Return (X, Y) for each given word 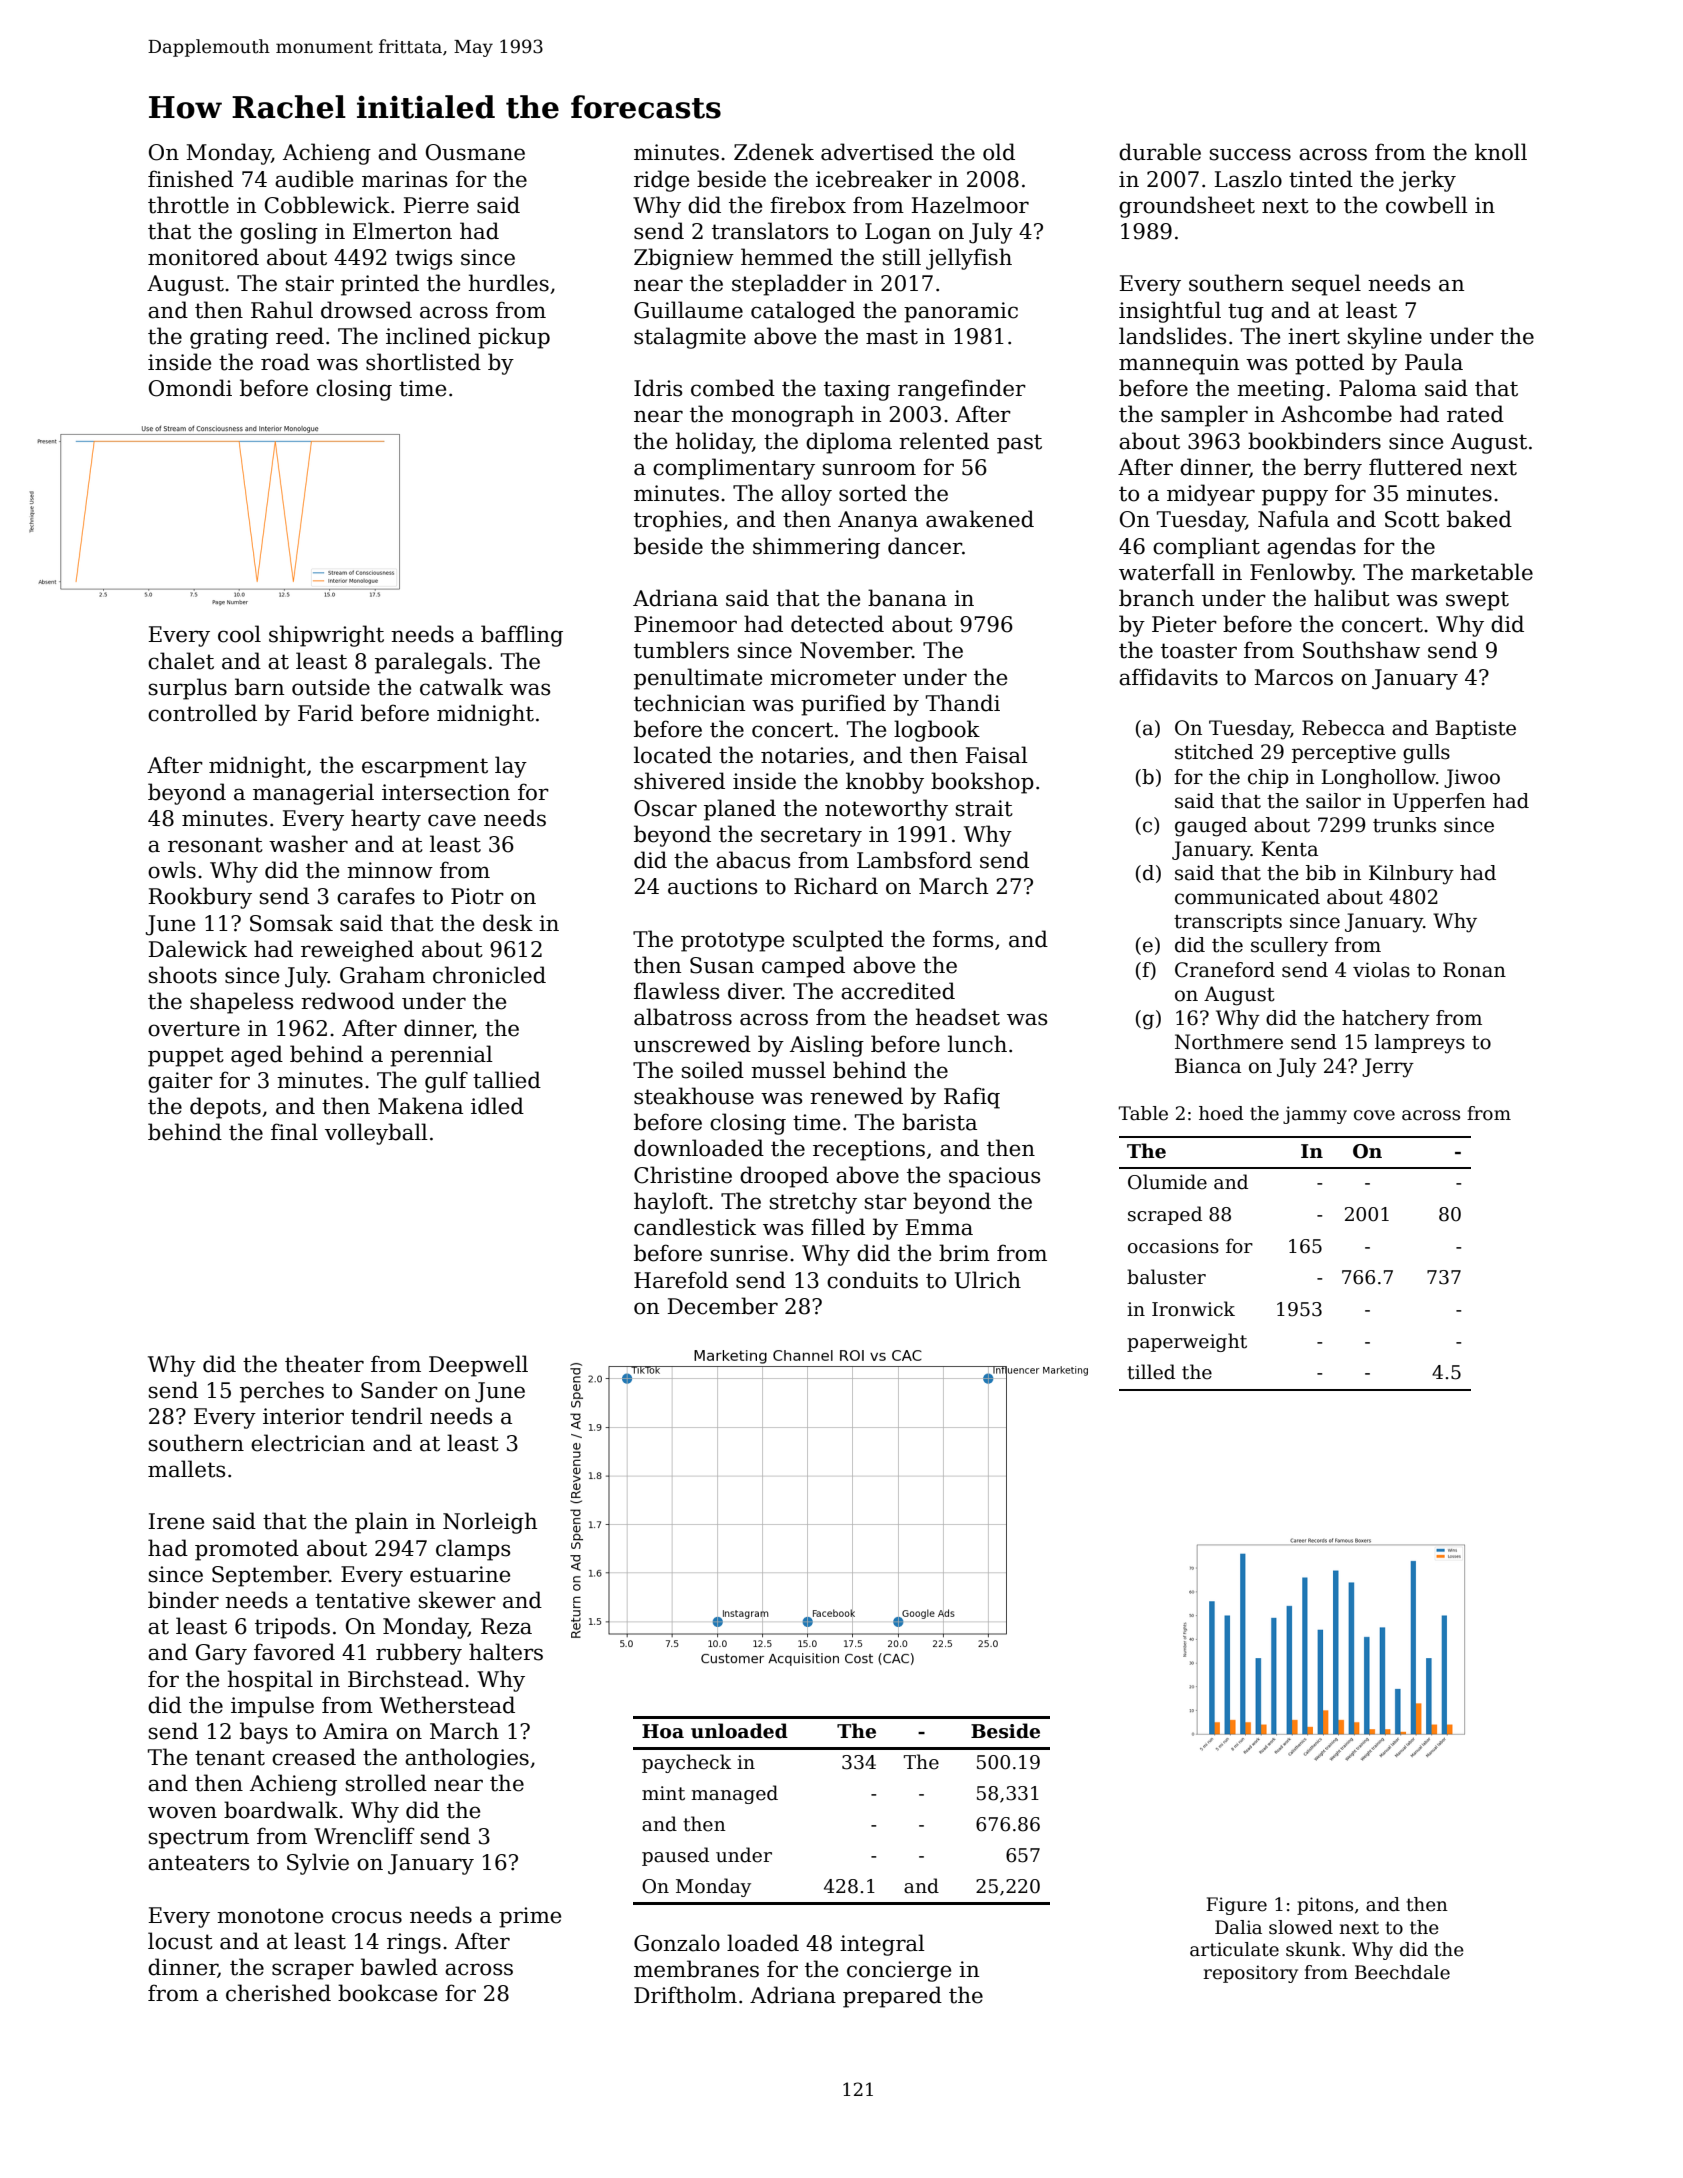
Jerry (1388, 1068)
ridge (661, 181)
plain (381, 1523)
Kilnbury (1411, 875)
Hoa (663, 1731)
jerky (1427, 181)
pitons (1325, 1906)
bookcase (387, 1993)
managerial (313, 794)
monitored (203, 257)
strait (984, 808)
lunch (977, 1044)
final (294, 1132)
